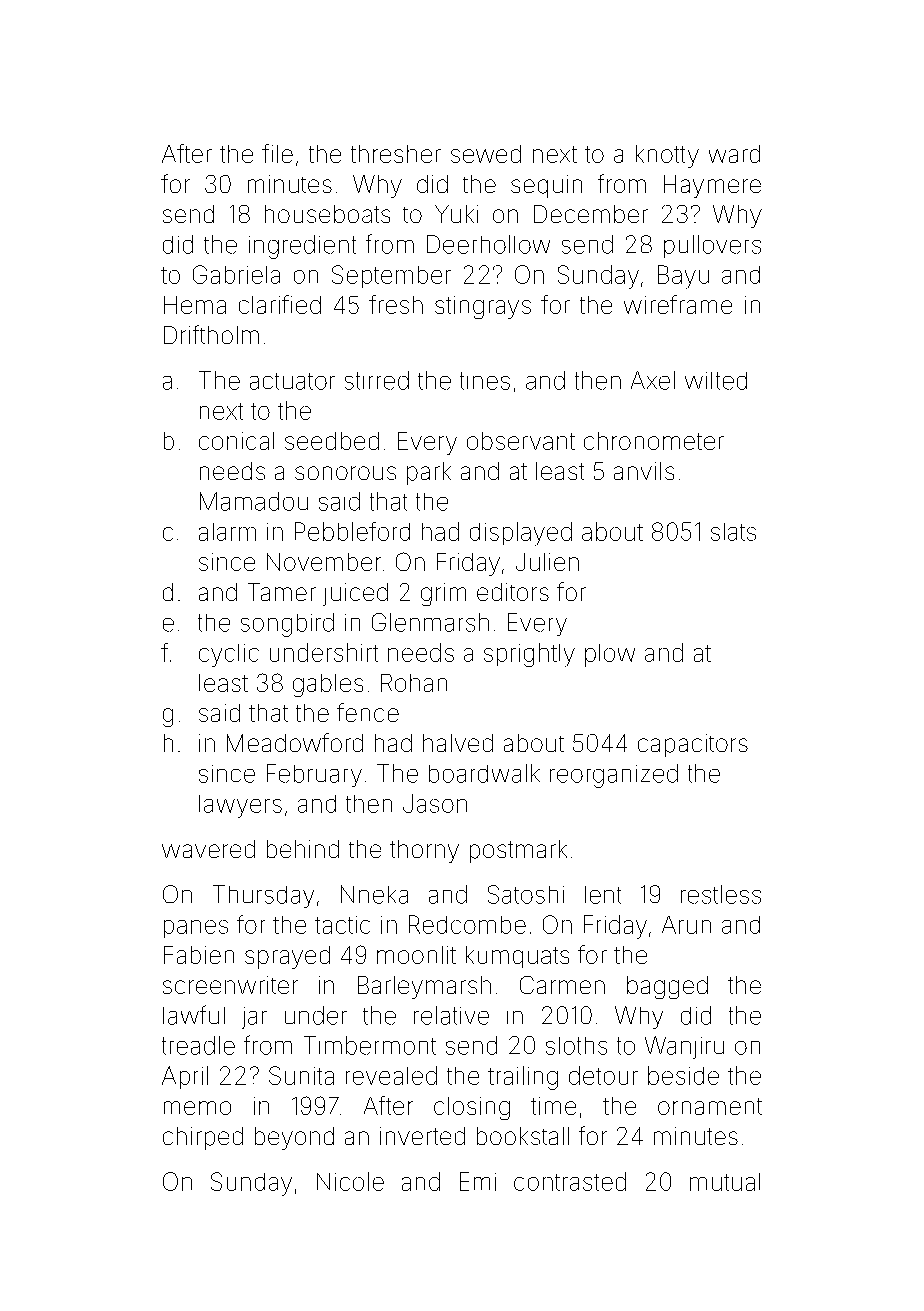 Image resolution: width=924 pixels, height=1311 pixels. I want to click on juiced, so click(355, 594).
